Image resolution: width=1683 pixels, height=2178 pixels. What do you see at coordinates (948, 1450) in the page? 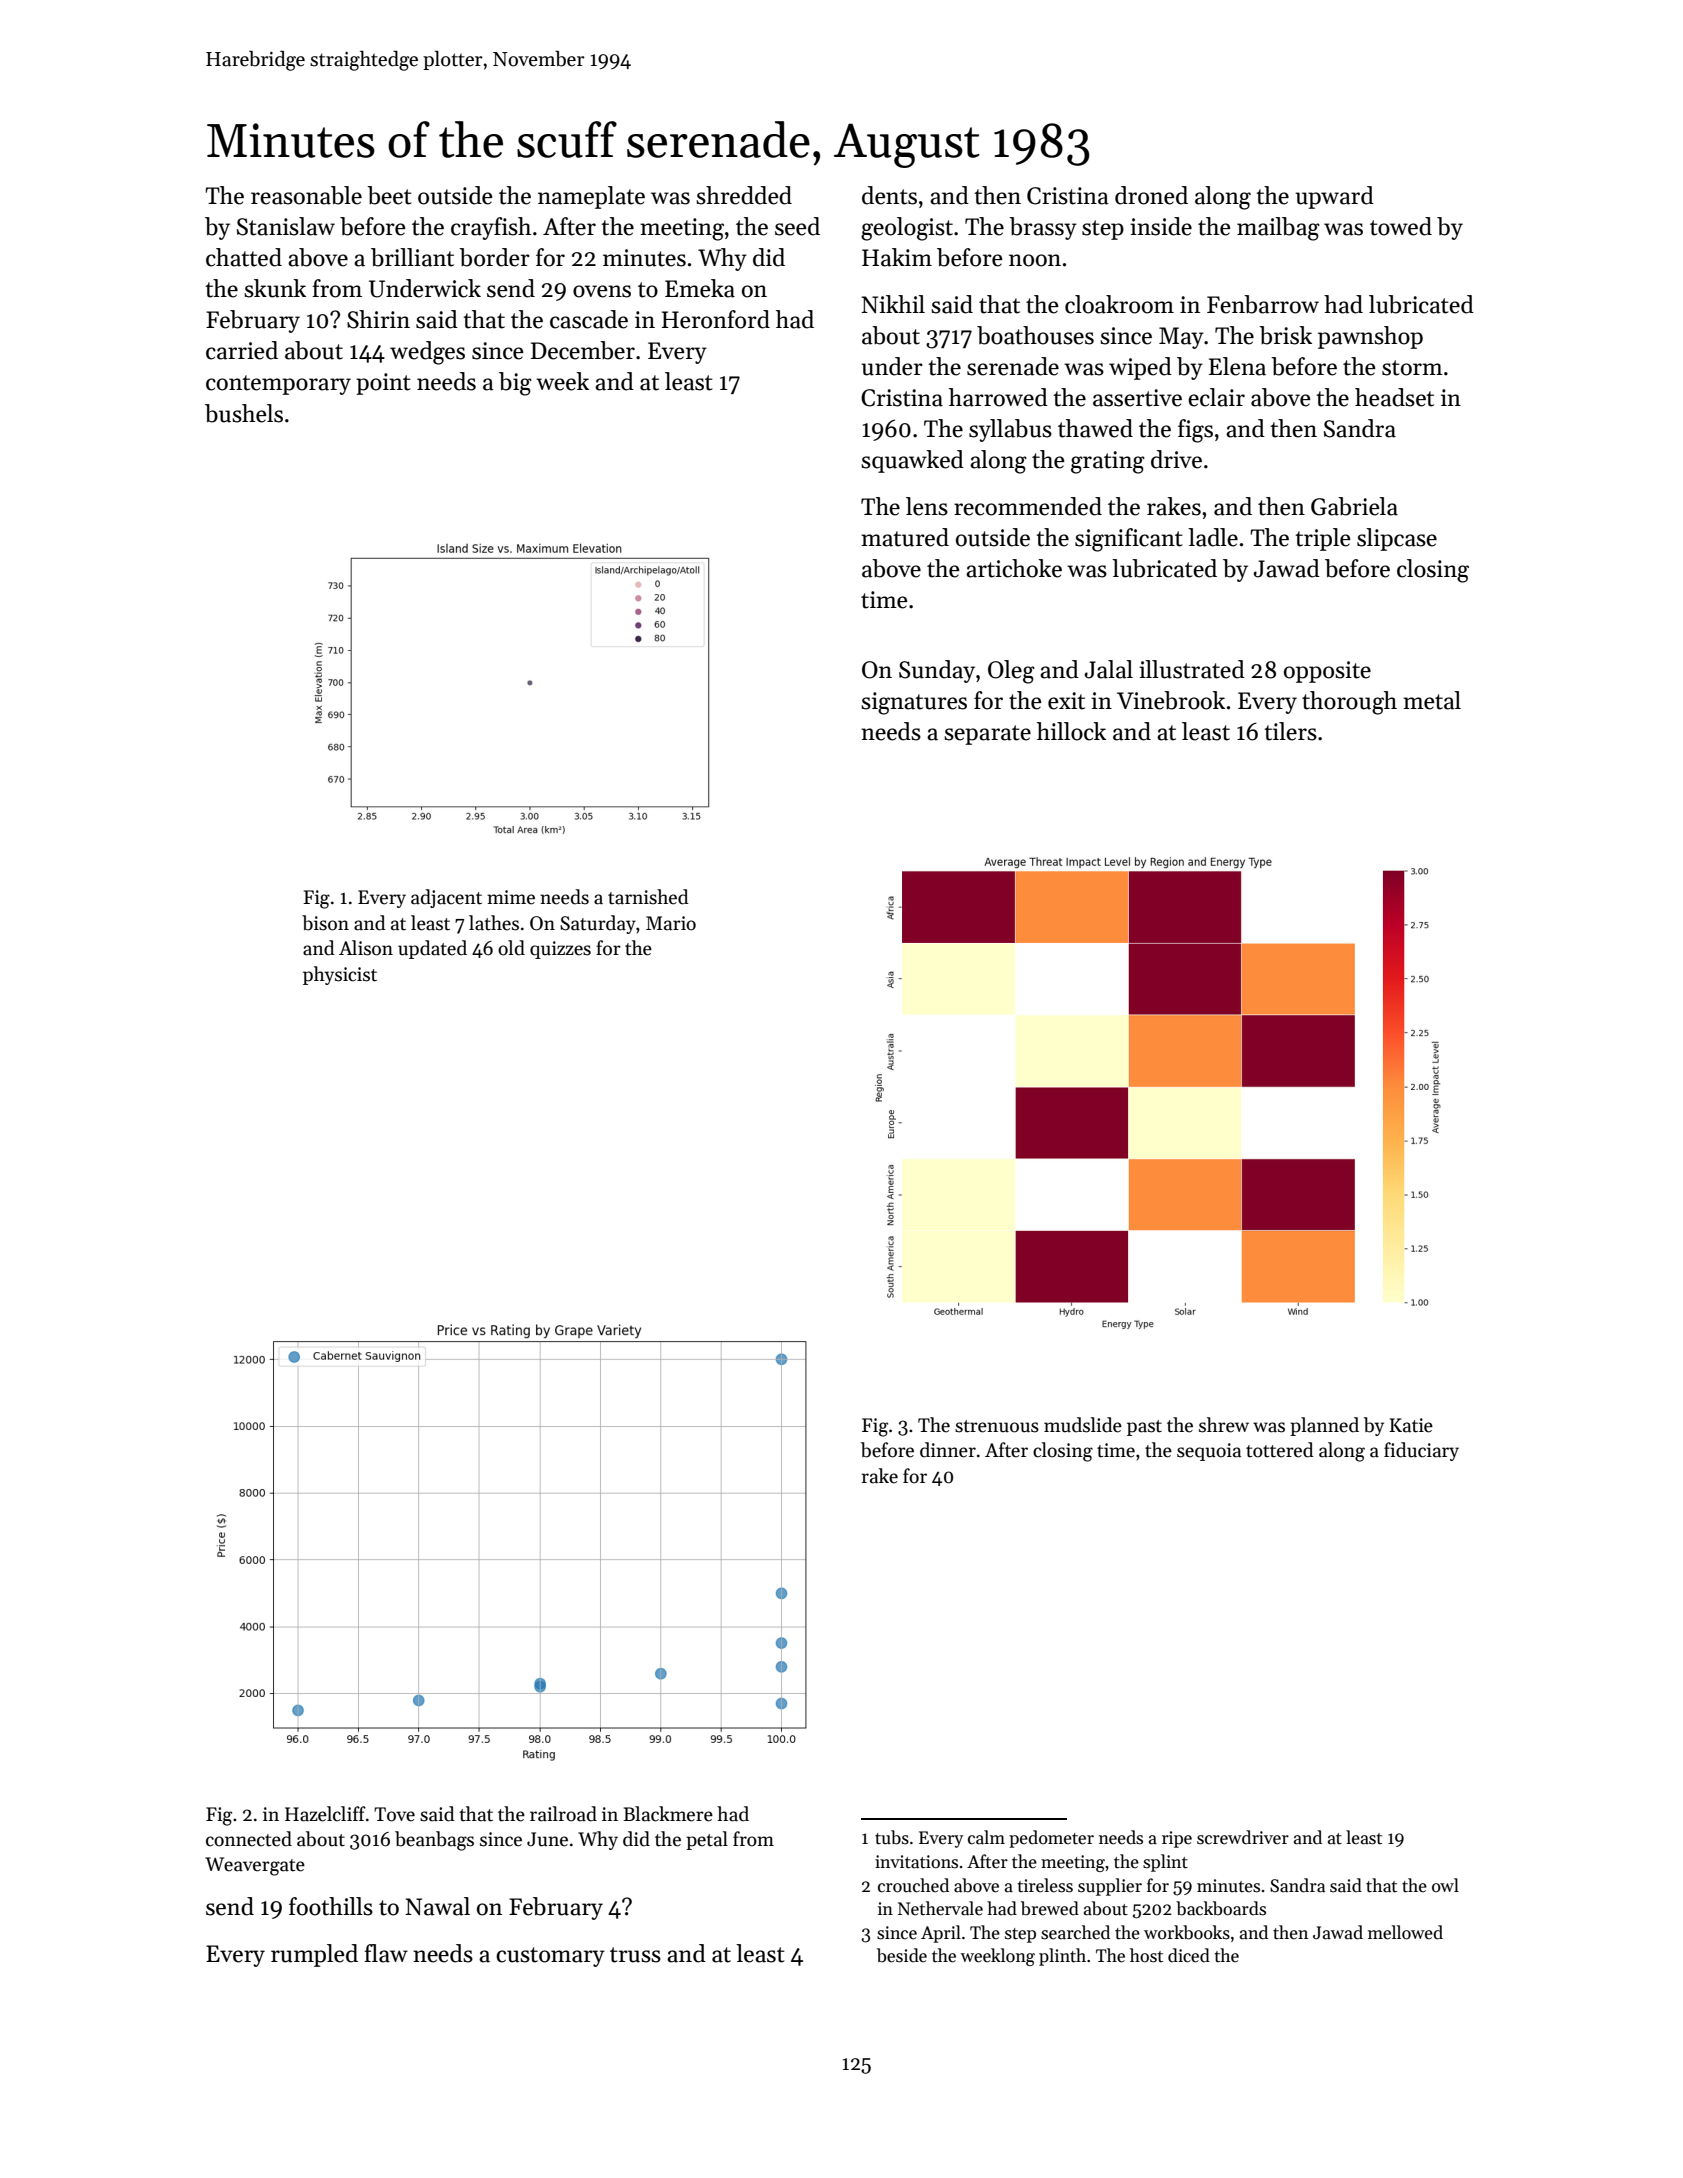
I see `dinner` at bounding box center [948, 1450].
